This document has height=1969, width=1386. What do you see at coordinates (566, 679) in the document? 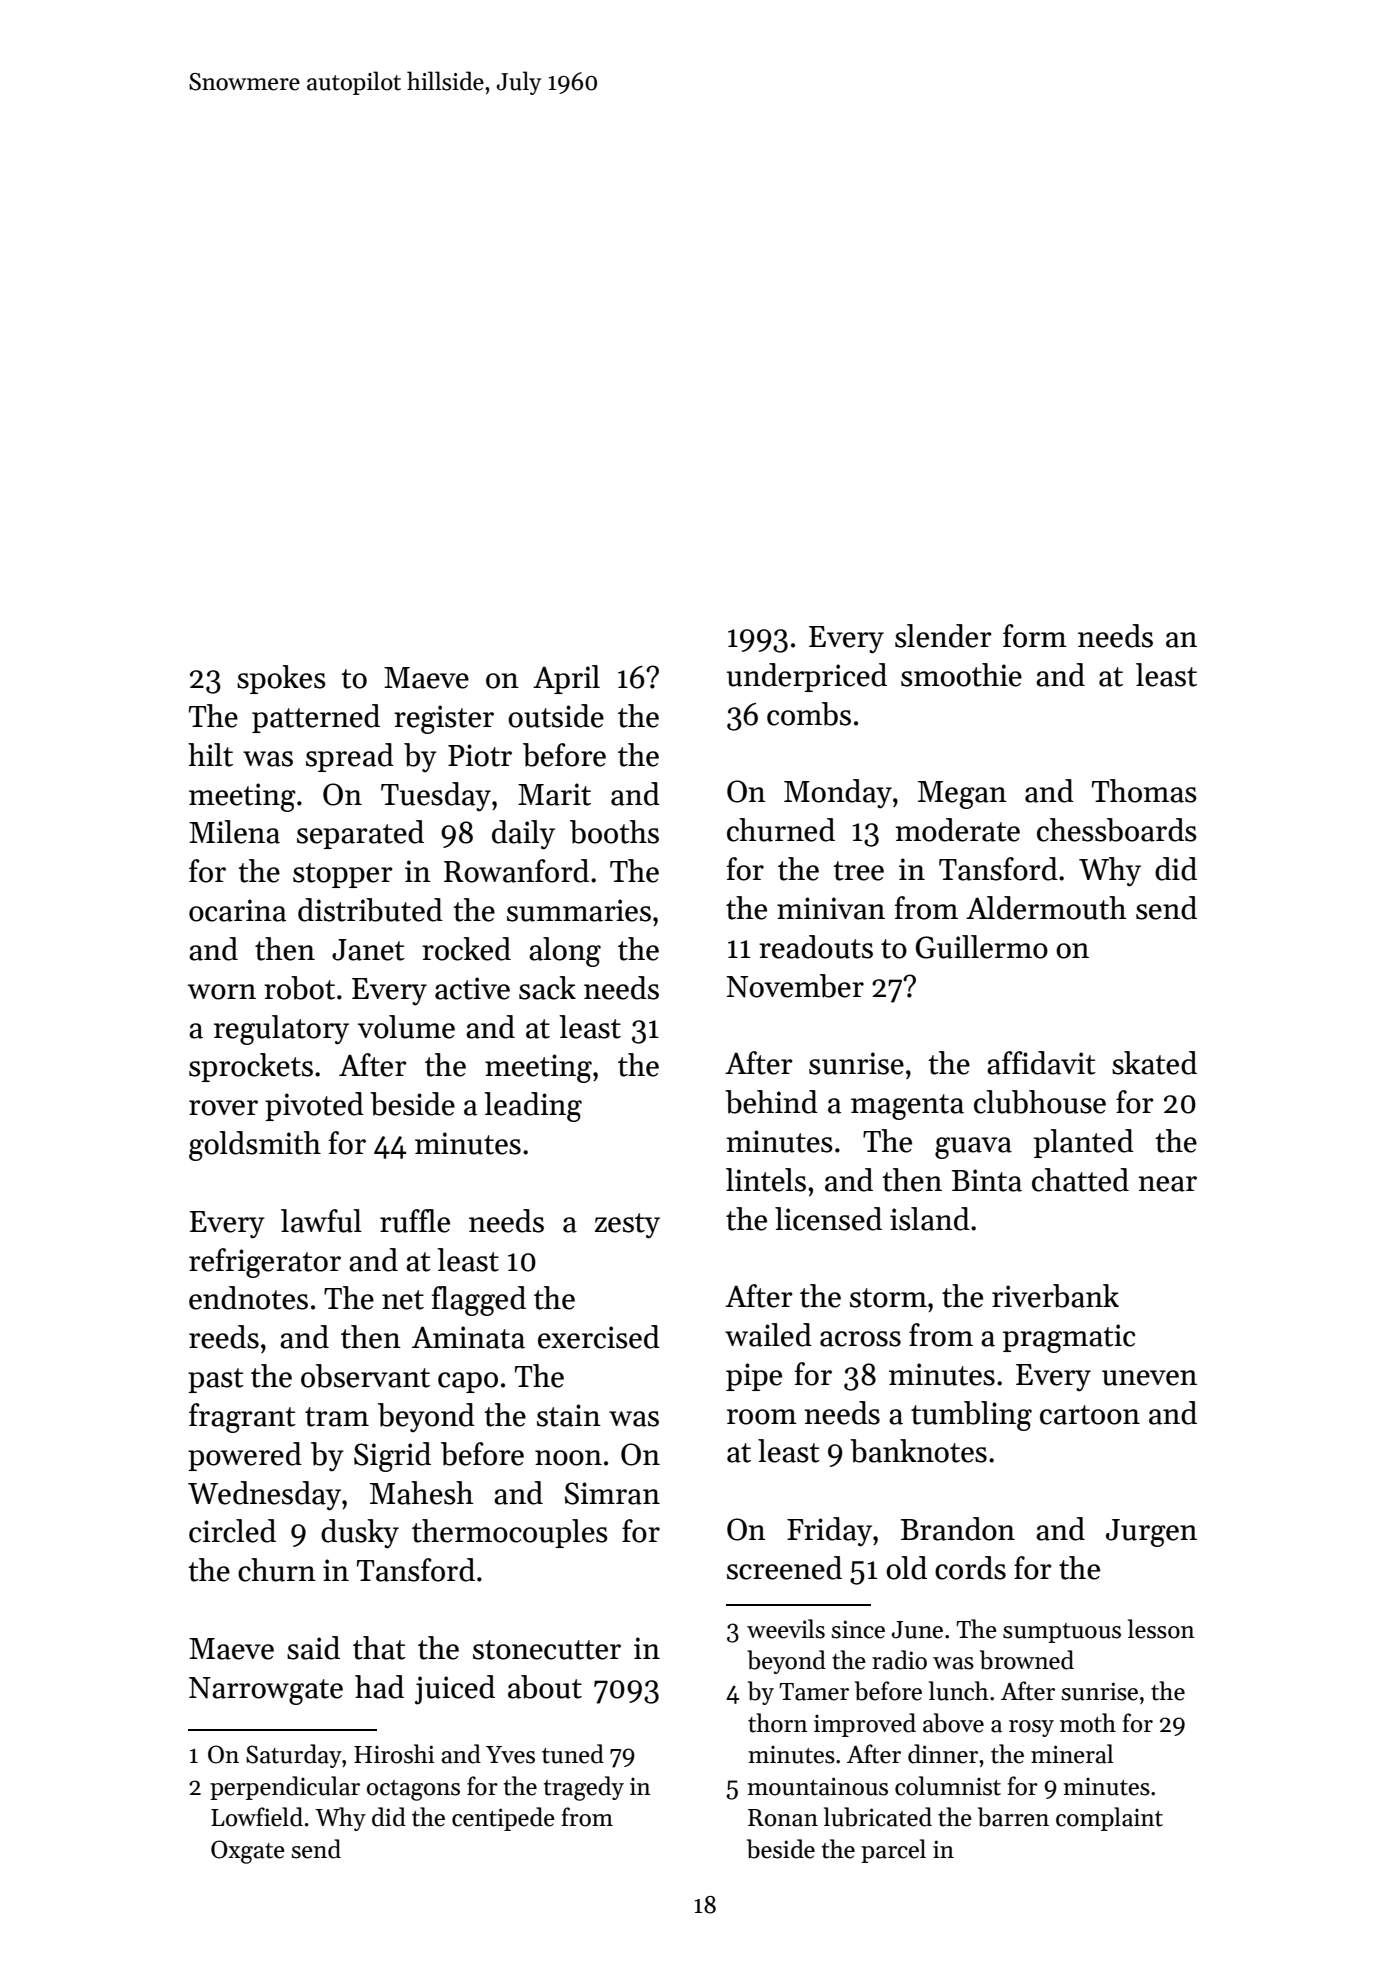
I see `April` at bounding box center [566, 679].
